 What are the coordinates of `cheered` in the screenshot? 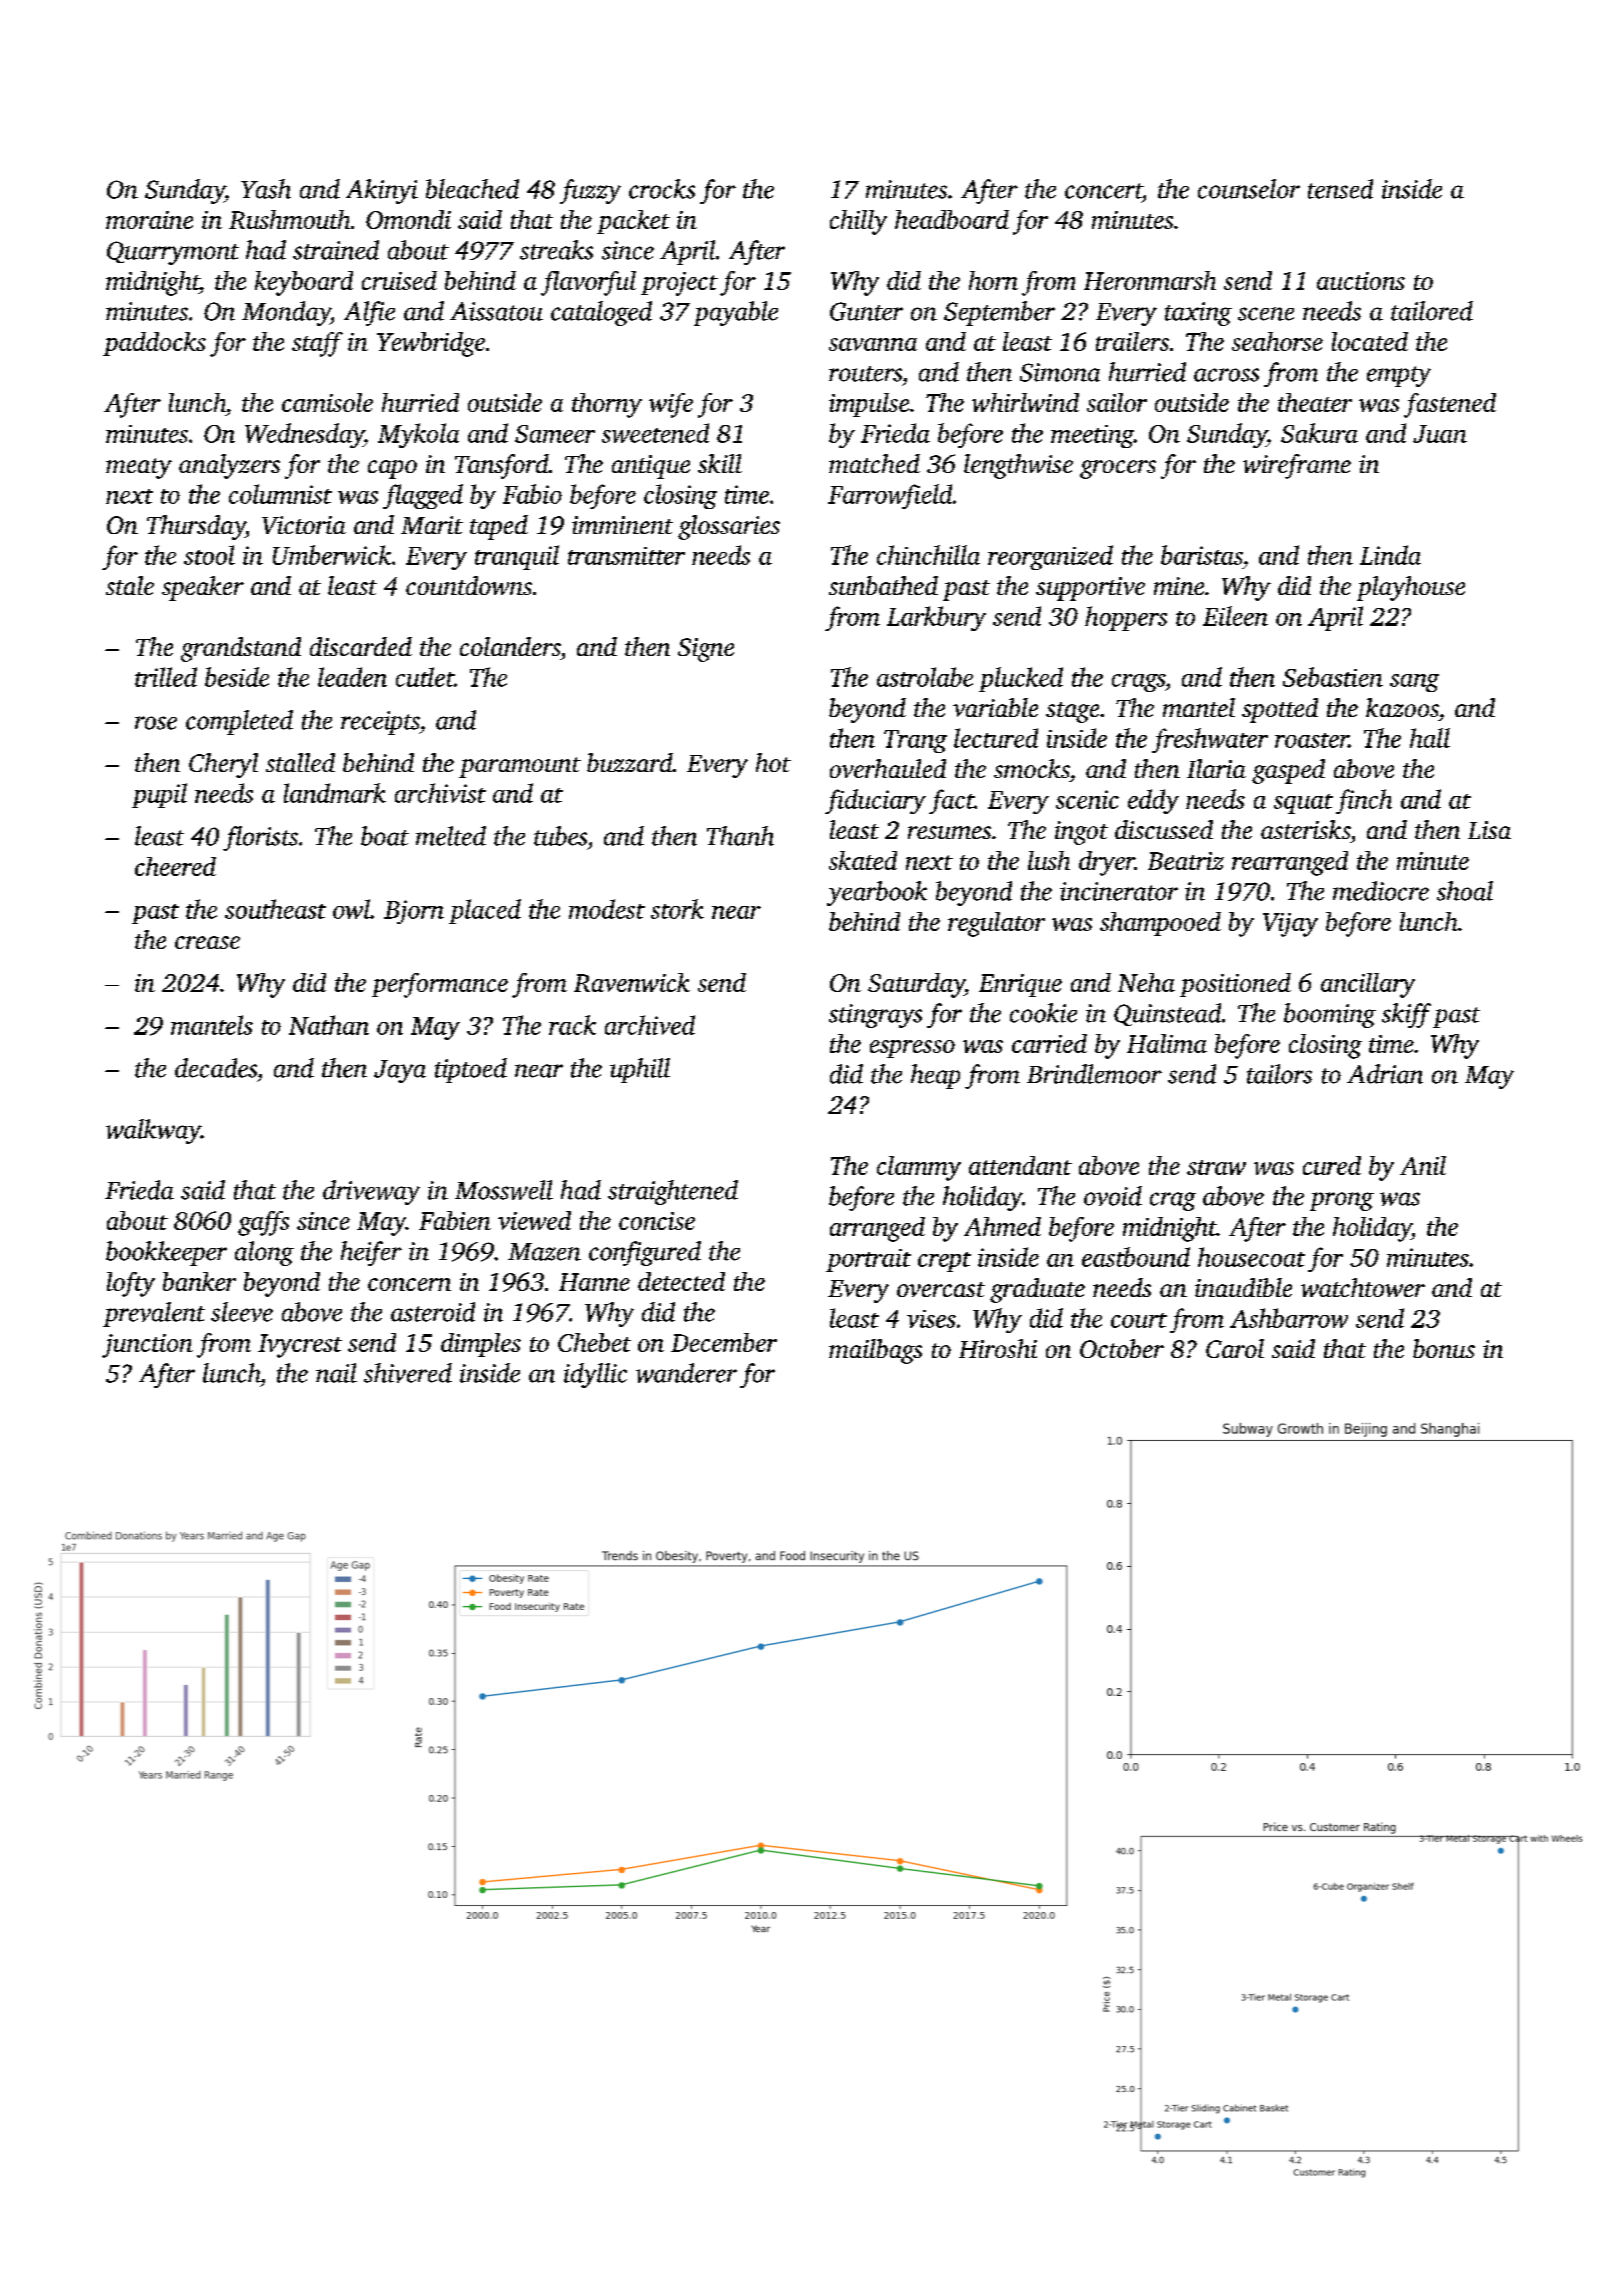 It's located at (175, 866).
